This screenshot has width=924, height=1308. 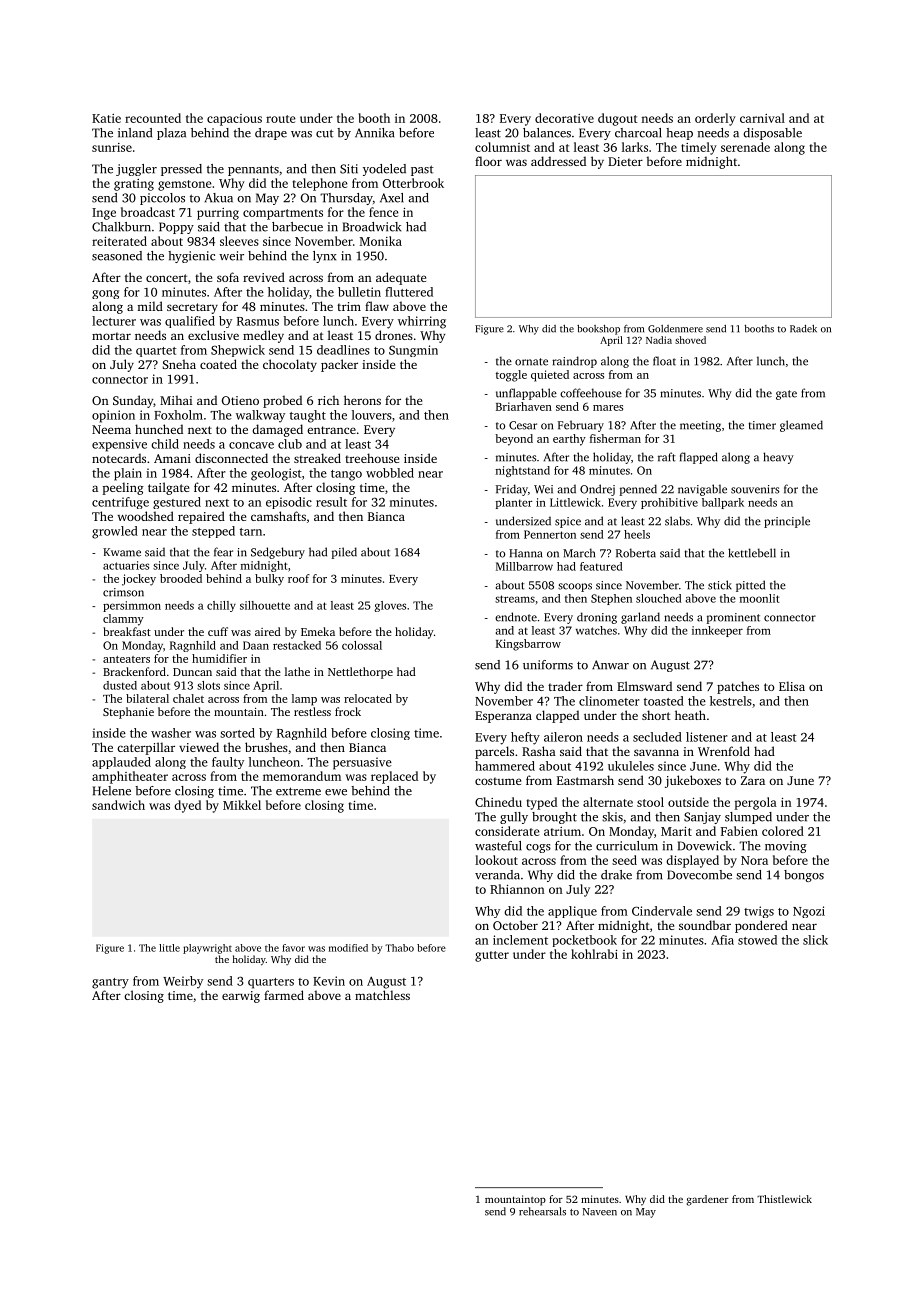 What do you see at coordinates (753, 780) in the screenshot?
I see `Zara` at bounding box center [753, 780].
